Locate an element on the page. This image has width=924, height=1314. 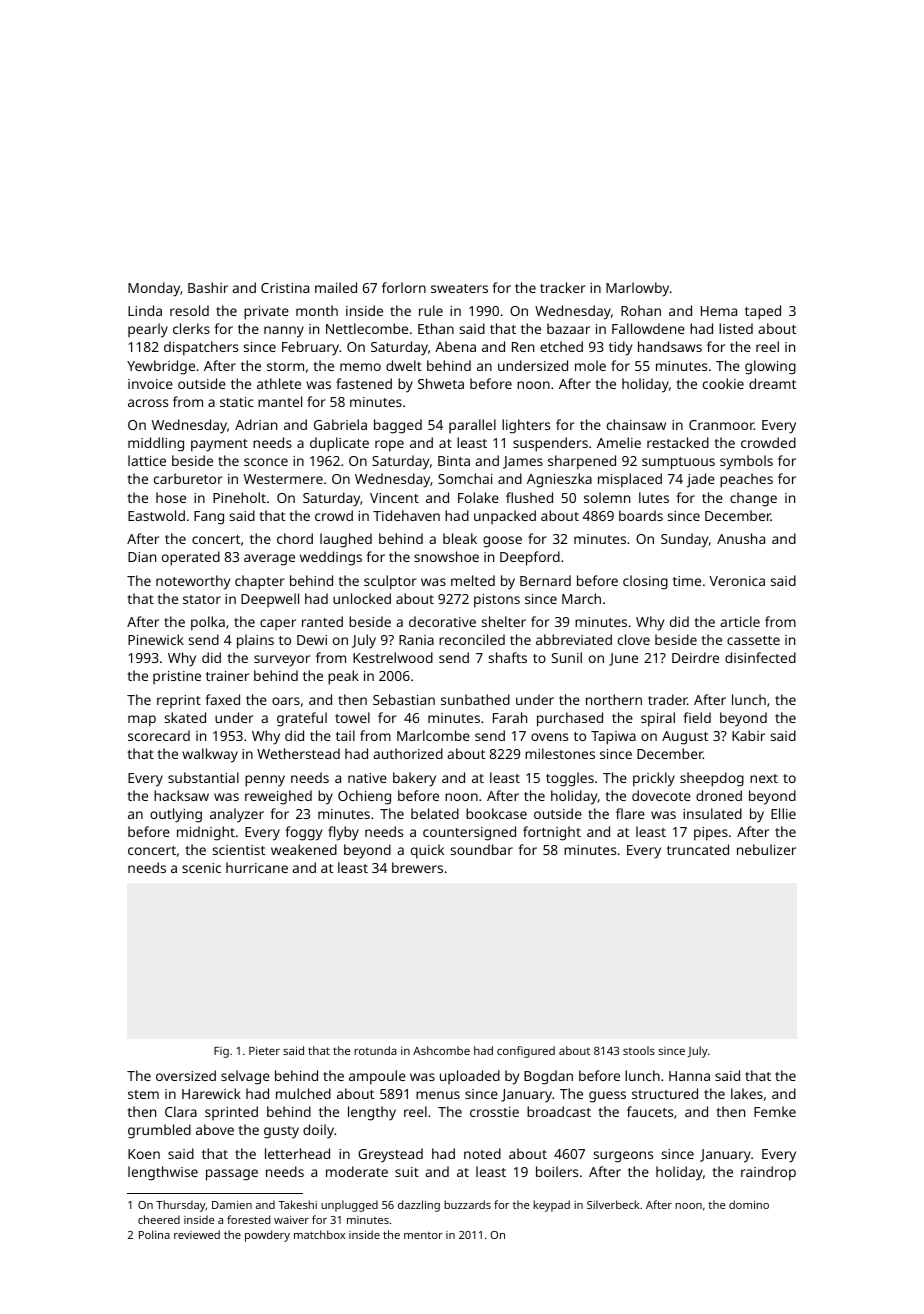
Ellie is located at coordinates (783, 813).
